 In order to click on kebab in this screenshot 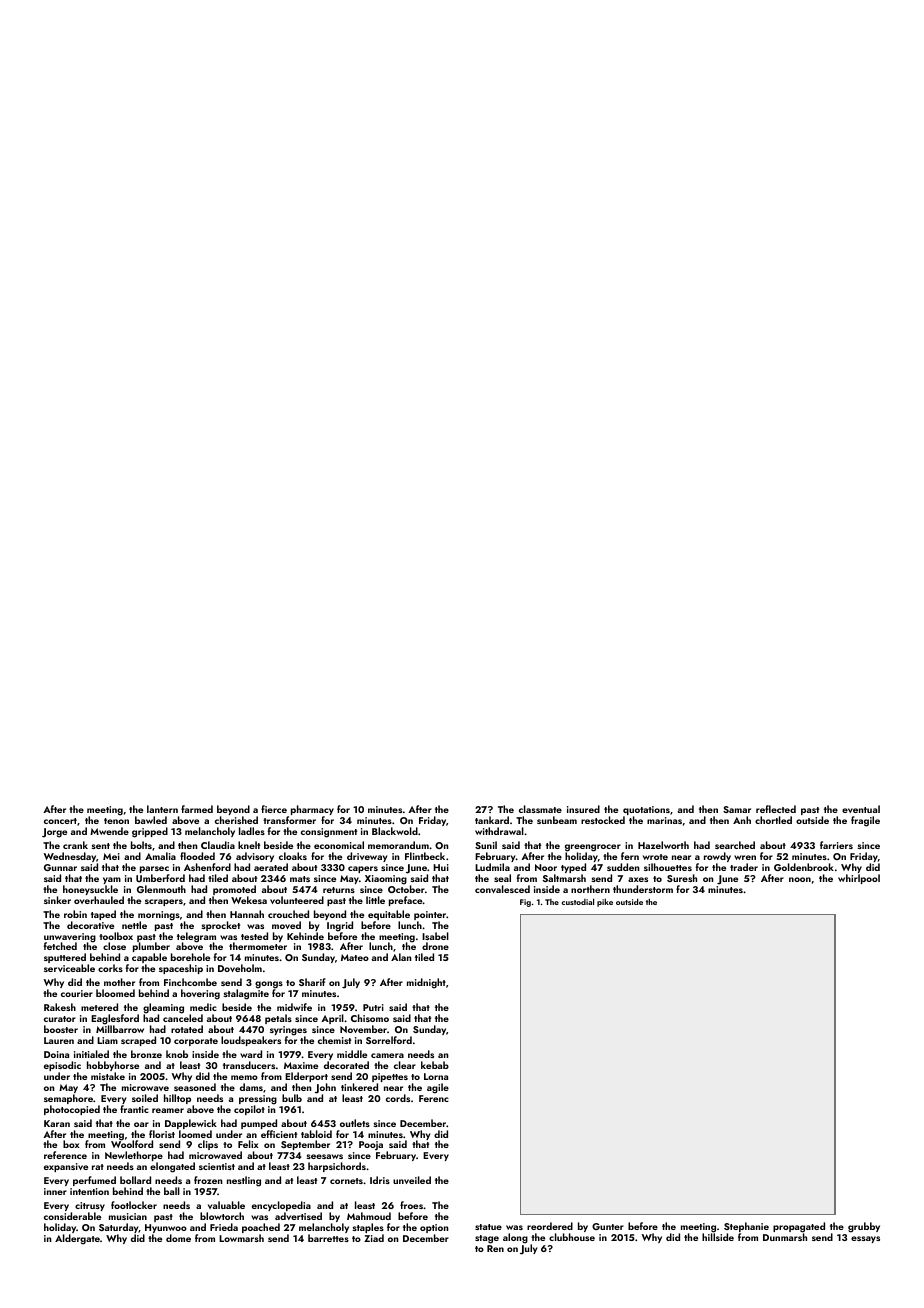, I will do `click(435, 1065)`.
